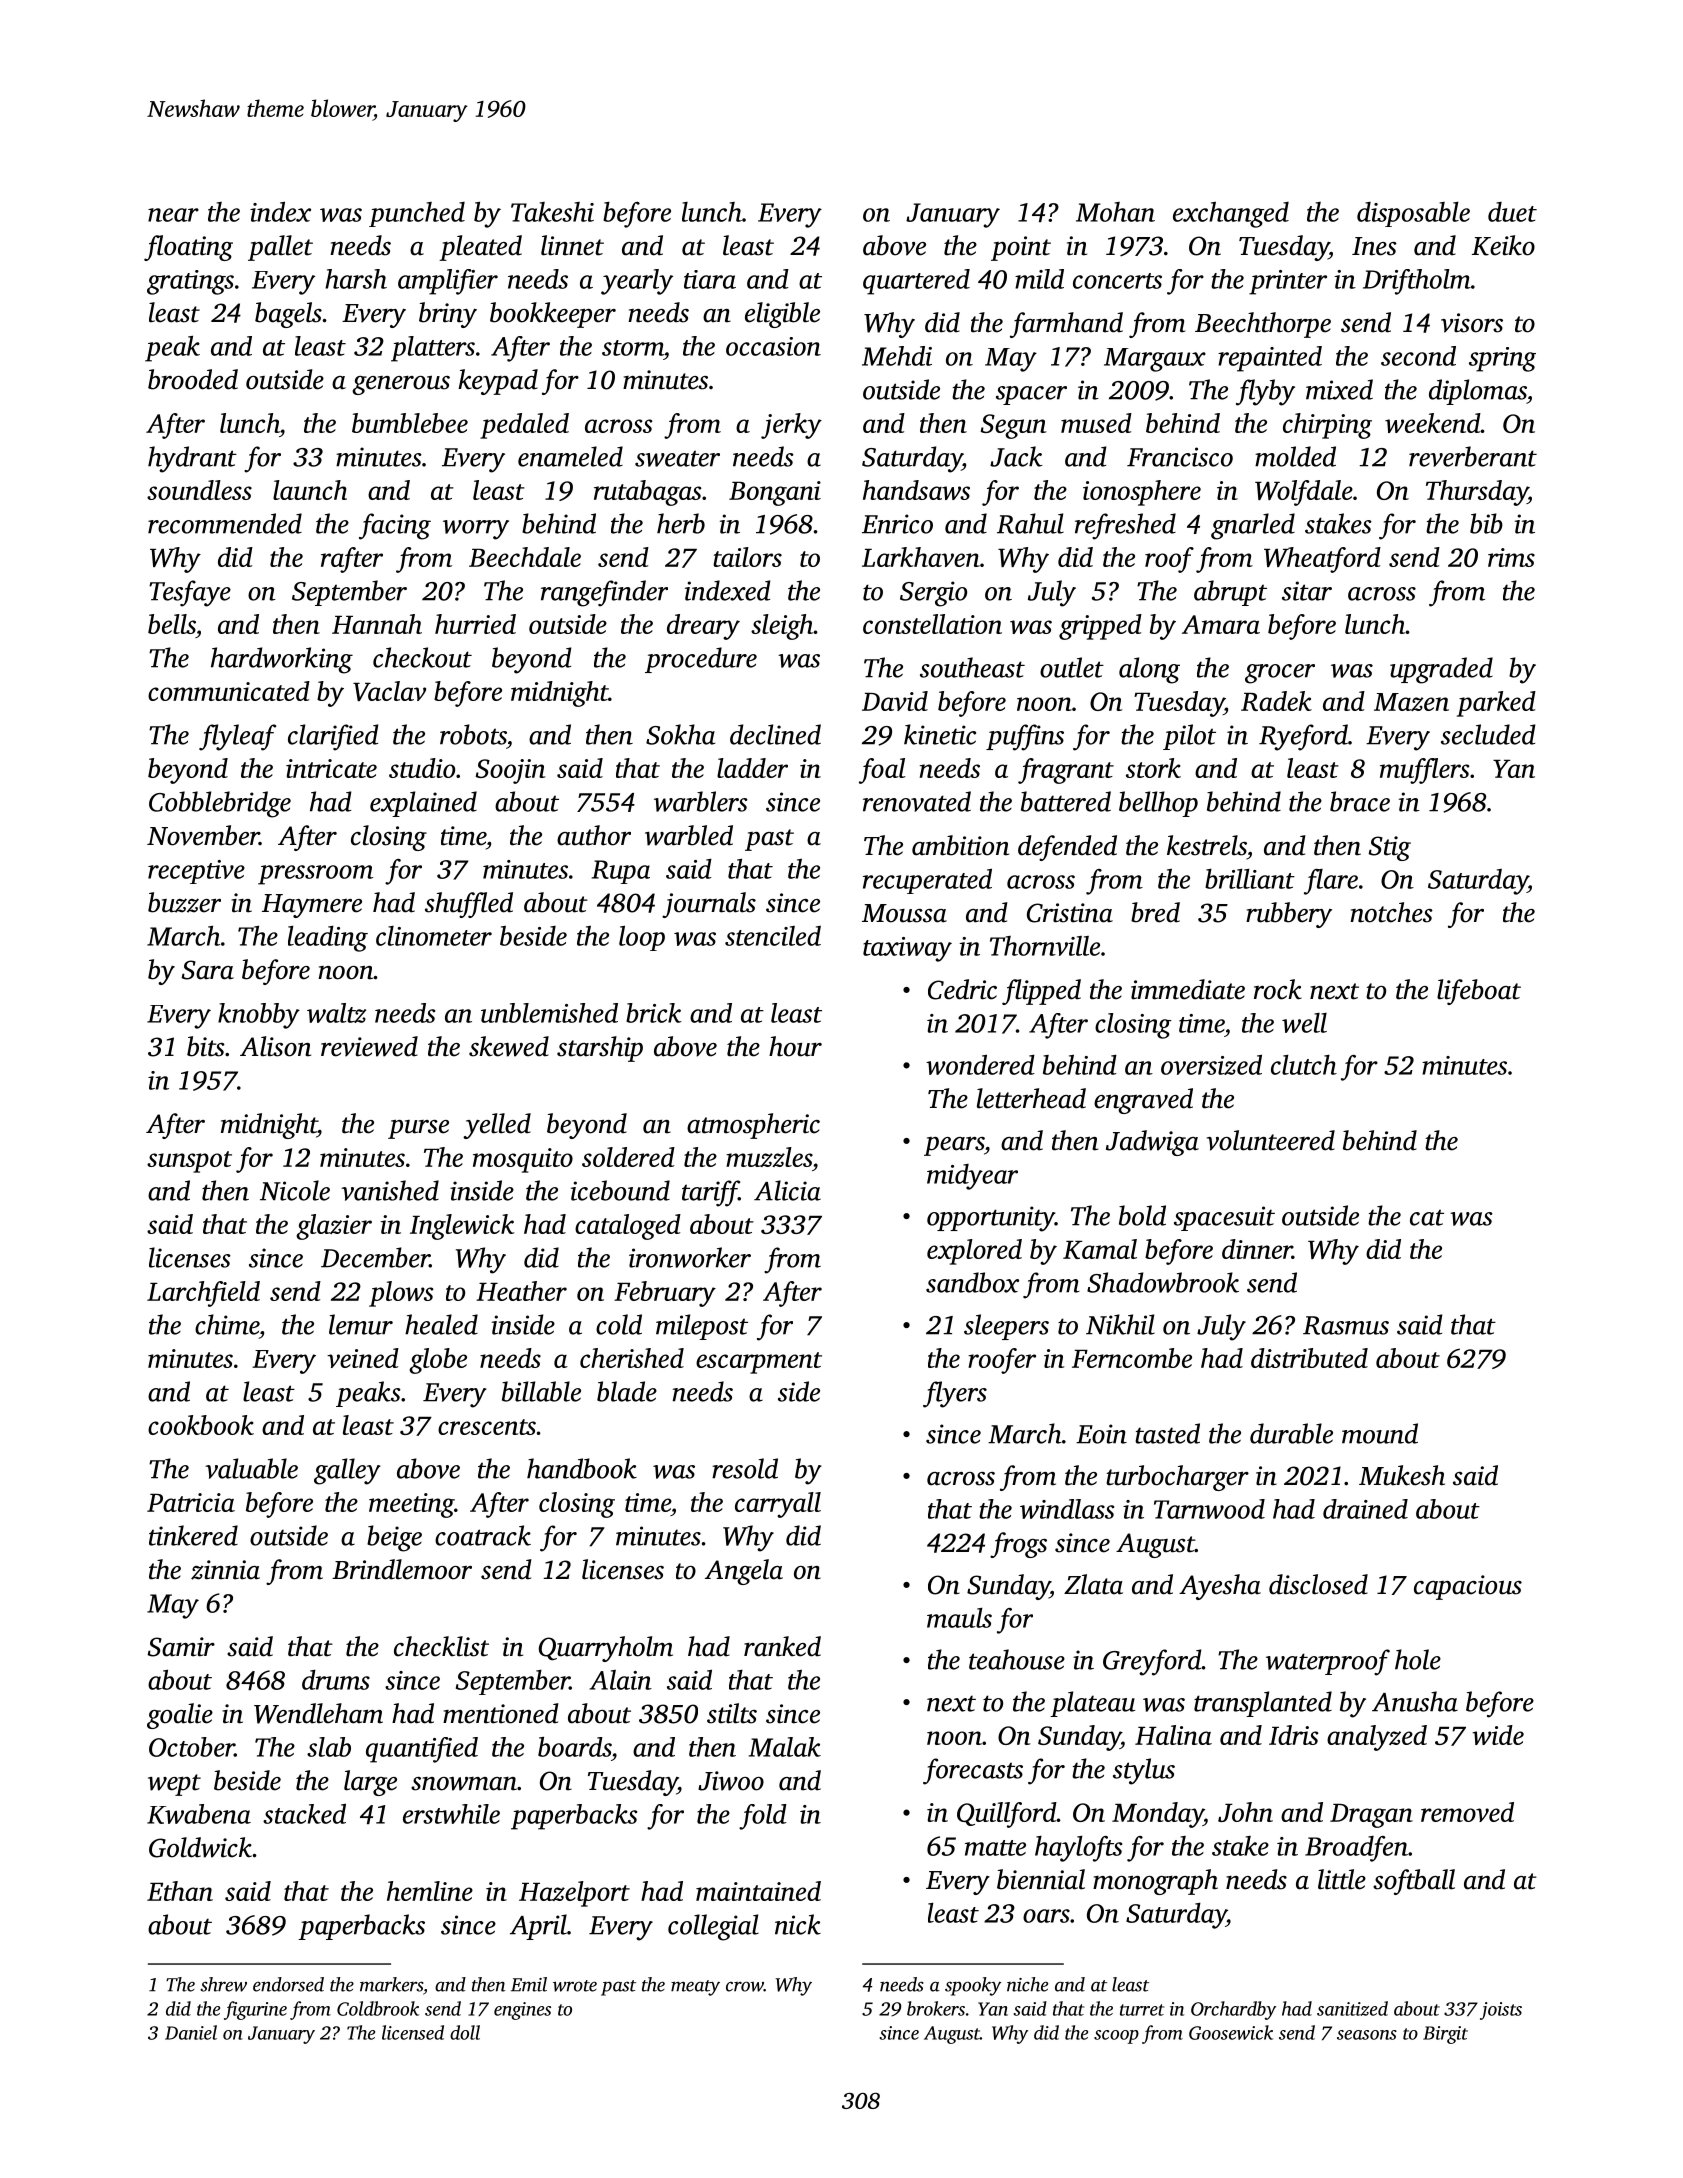 This image has width=1683, height=2178. I want to click on sanitized, so click(1352, 2008).
